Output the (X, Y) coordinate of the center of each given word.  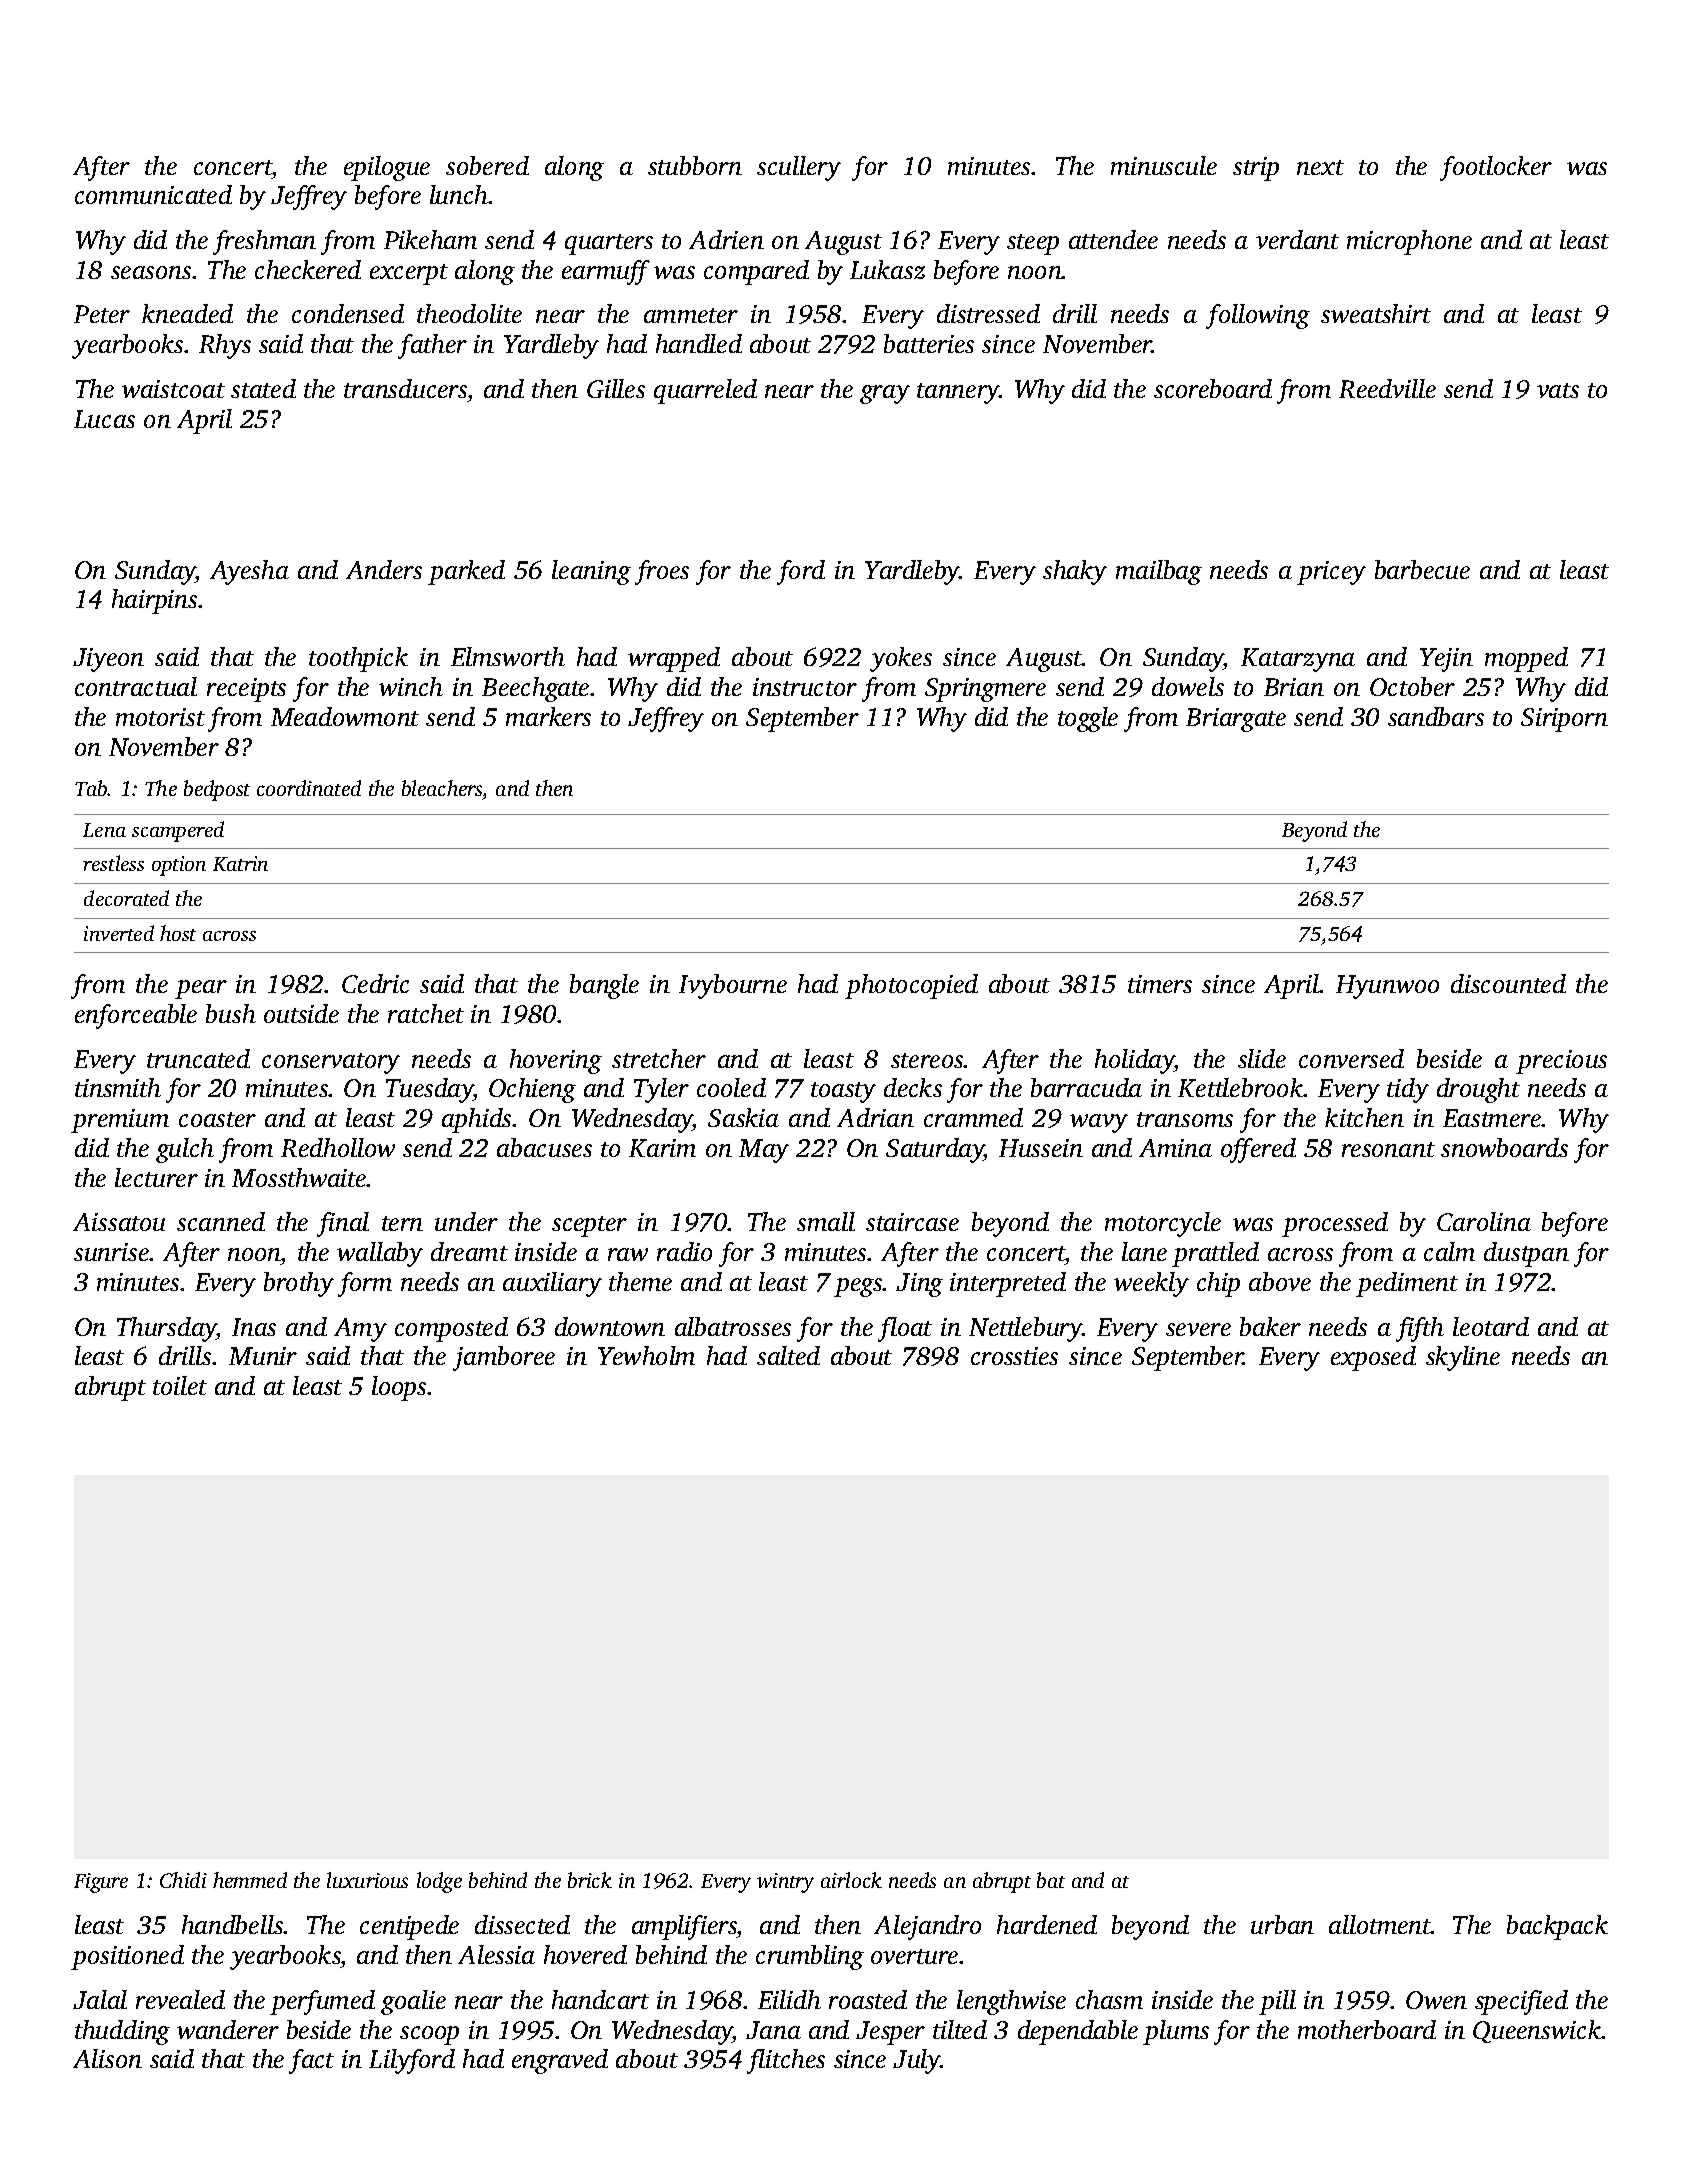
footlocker (1496, 168)
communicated (153, 194)
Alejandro (927, 1927)
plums (1176, 2032)
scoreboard (1213, 388)
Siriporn (1564, 720)
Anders (384, 569)
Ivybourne (733, 986)
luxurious (367, 1880)
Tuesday (429, 1090)
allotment (1380, 1924)
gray (885, 394)
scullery (799, 168)
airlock (851, 1880)
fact (311, 2061)
